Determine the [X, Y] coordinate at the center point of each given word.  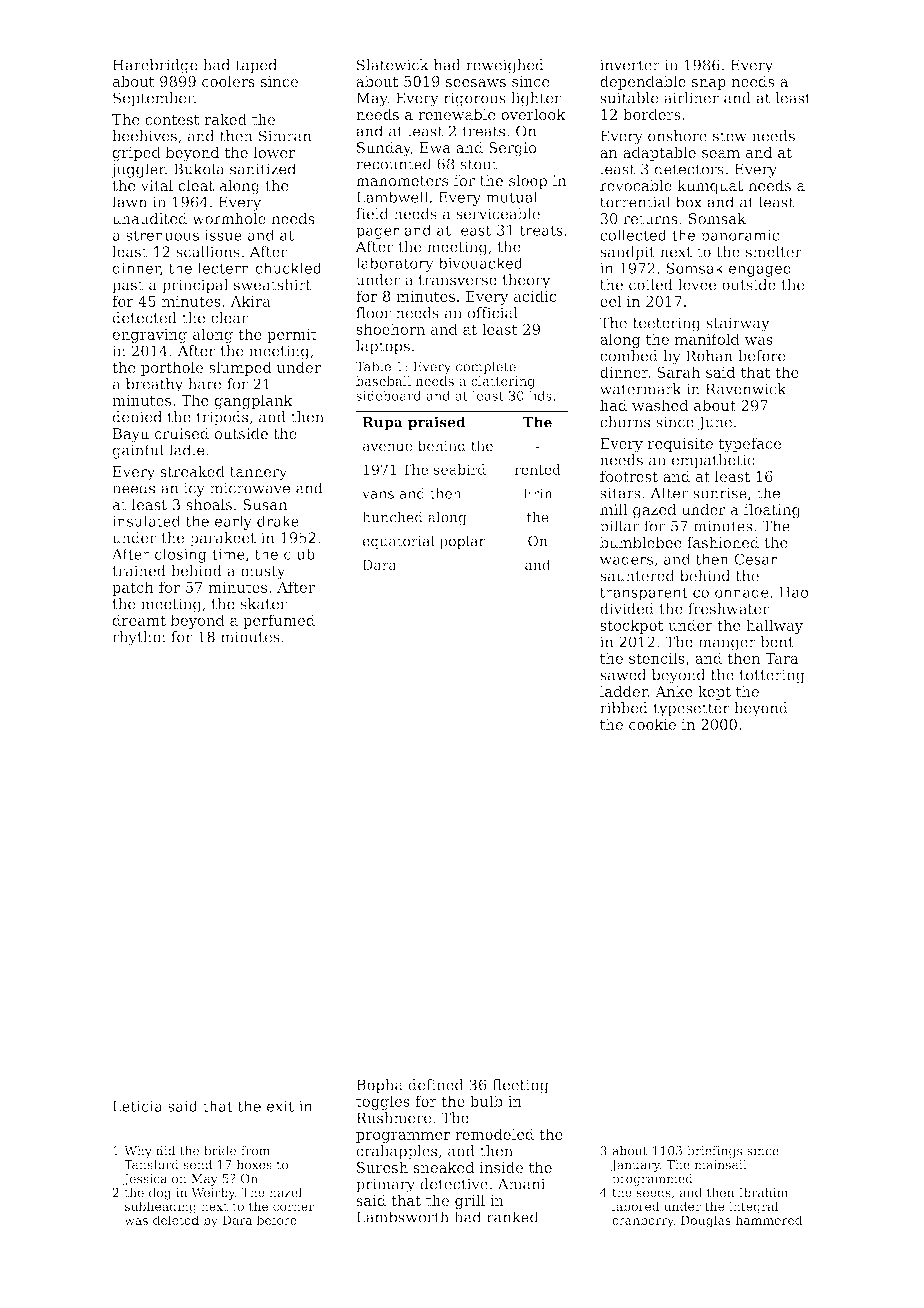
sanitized [263, 169]
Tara [782, 658]
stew [730, 136]
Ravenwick [746, 389]
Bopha [379, 1086]
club [299, 554]
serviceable [498, 214]
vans [378, 495]
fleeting [520, 1086]
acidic [535, 296]
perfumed [279, 621]
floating [772, 511]
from [255, 1151]
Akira [250, 301]
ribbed [624, 708]
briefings [714, 1152]
